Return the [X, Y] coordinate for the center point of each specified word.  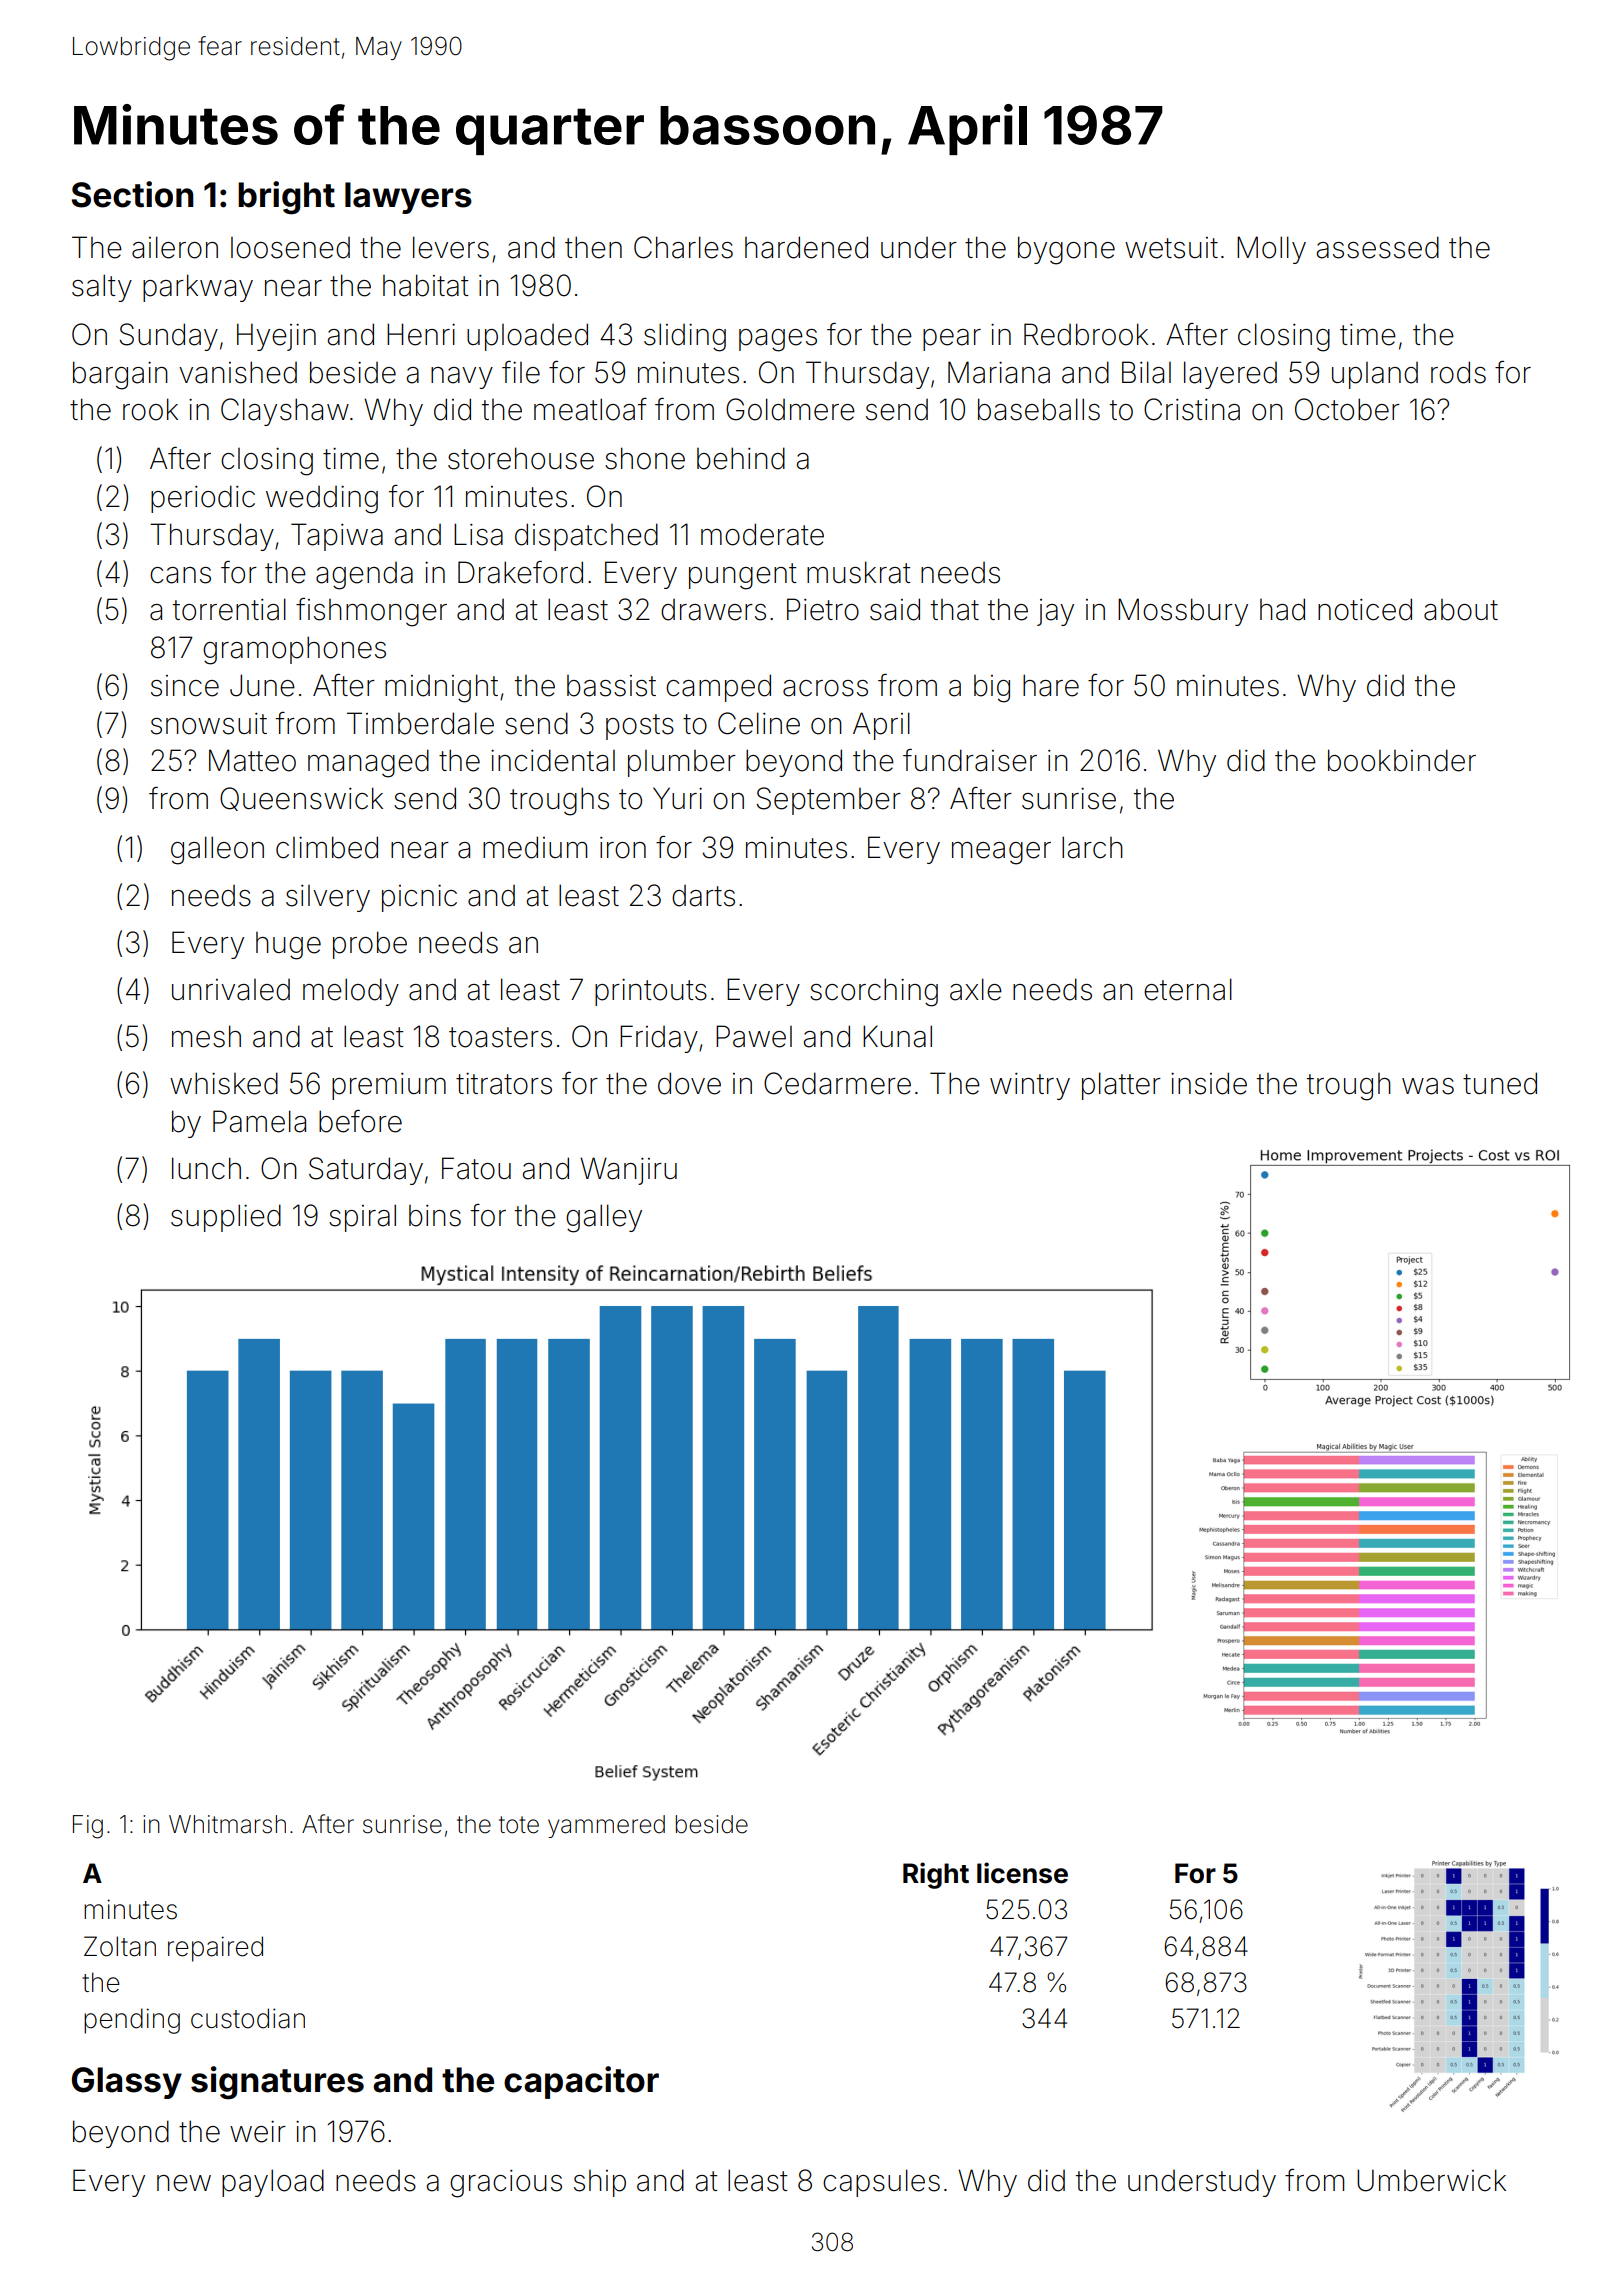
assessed [1377, 247]
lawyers [408, 198]
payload [273, 2183]
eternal [1188, 989]
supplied [226, 1218]
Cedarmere [837, 1083]
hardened [806, 247]
